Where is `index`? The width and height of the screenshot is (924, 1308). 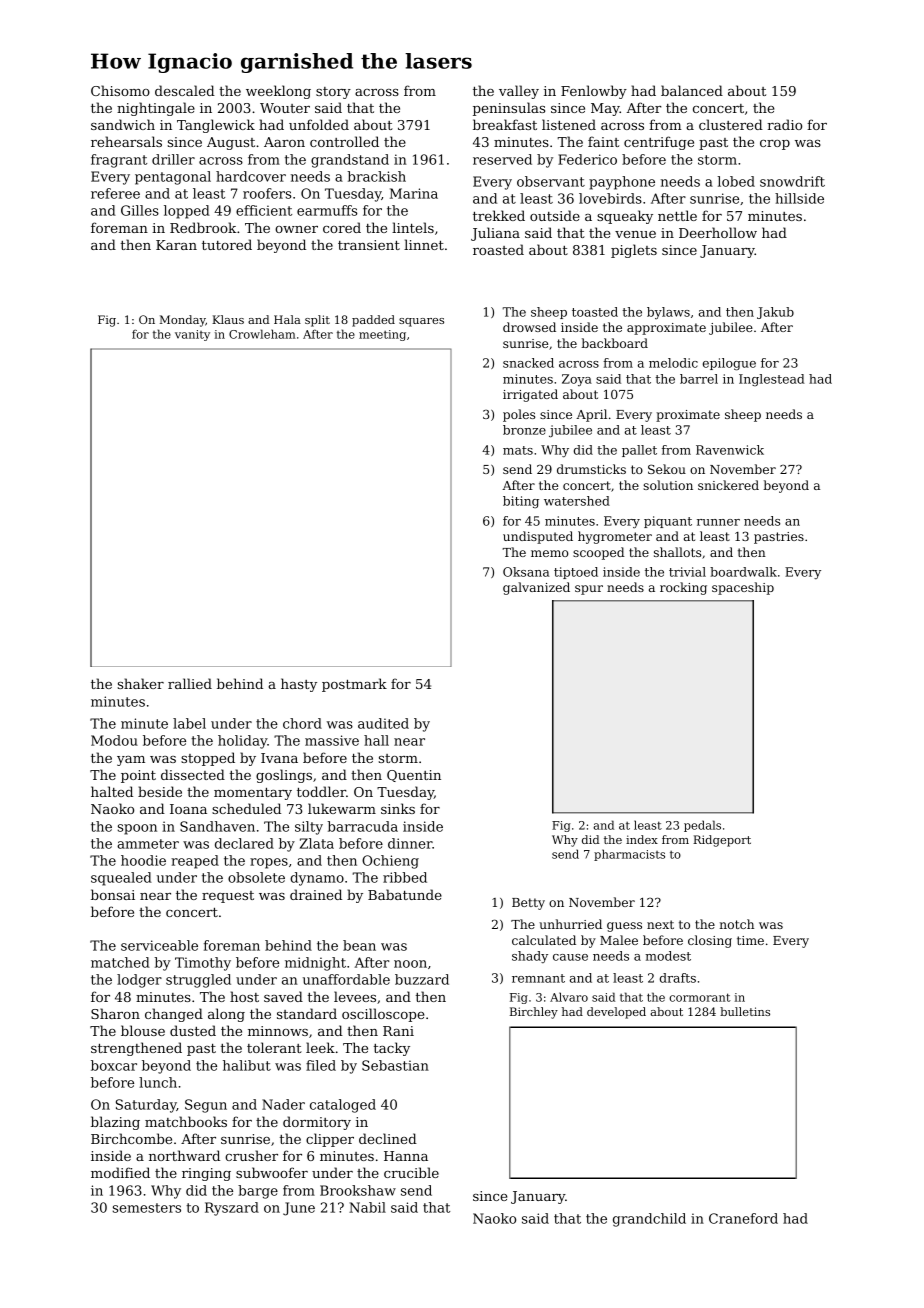 index is located at coordinates (642, 839).
